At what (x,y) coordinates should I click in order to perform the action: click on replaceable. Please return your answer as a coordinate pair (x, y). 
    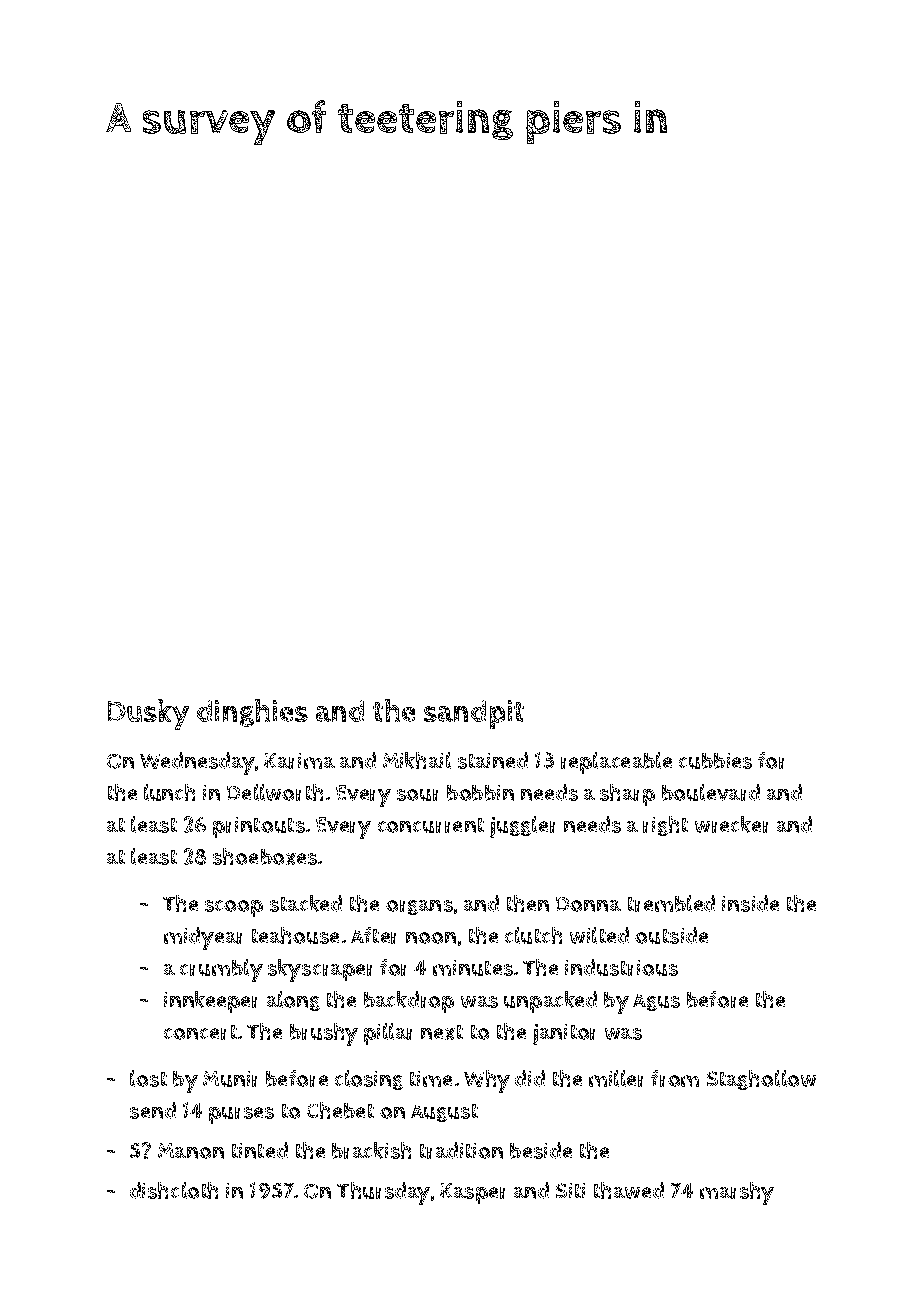
    Looking at the image, I should click on (616, 763).
